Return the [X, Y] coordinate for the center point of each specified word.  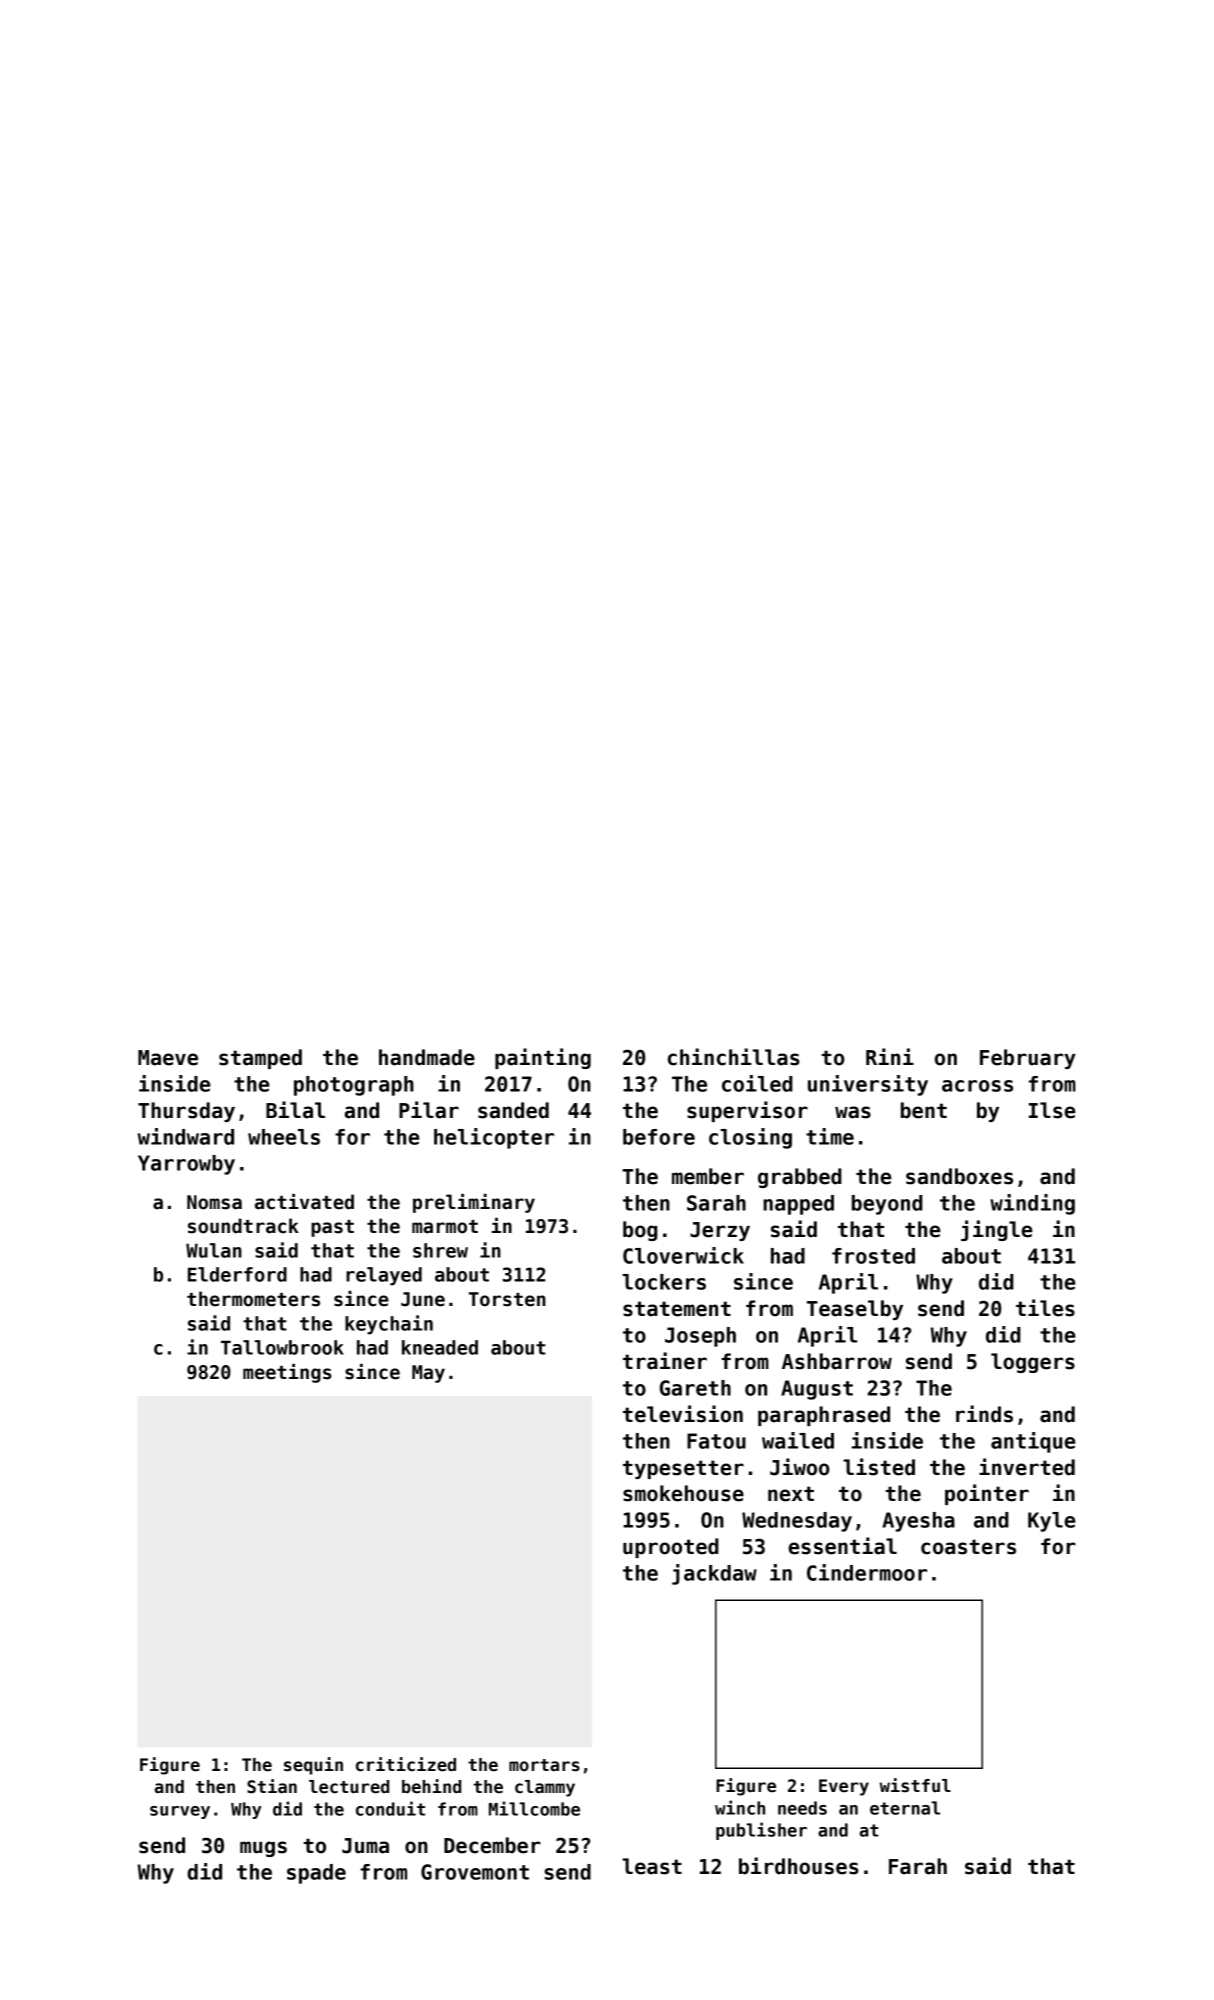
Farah [918, 1866]
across [977, 1086]
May [428, 1374]
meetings [287, 1373]
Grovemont [475, 1872]
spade [316, 1874]
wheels [284, 1137]
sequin [313, 1766]
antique [1033, 1442]
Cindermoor [867, 1572]
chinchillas [734, 1057]
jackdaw [714, 1574]
